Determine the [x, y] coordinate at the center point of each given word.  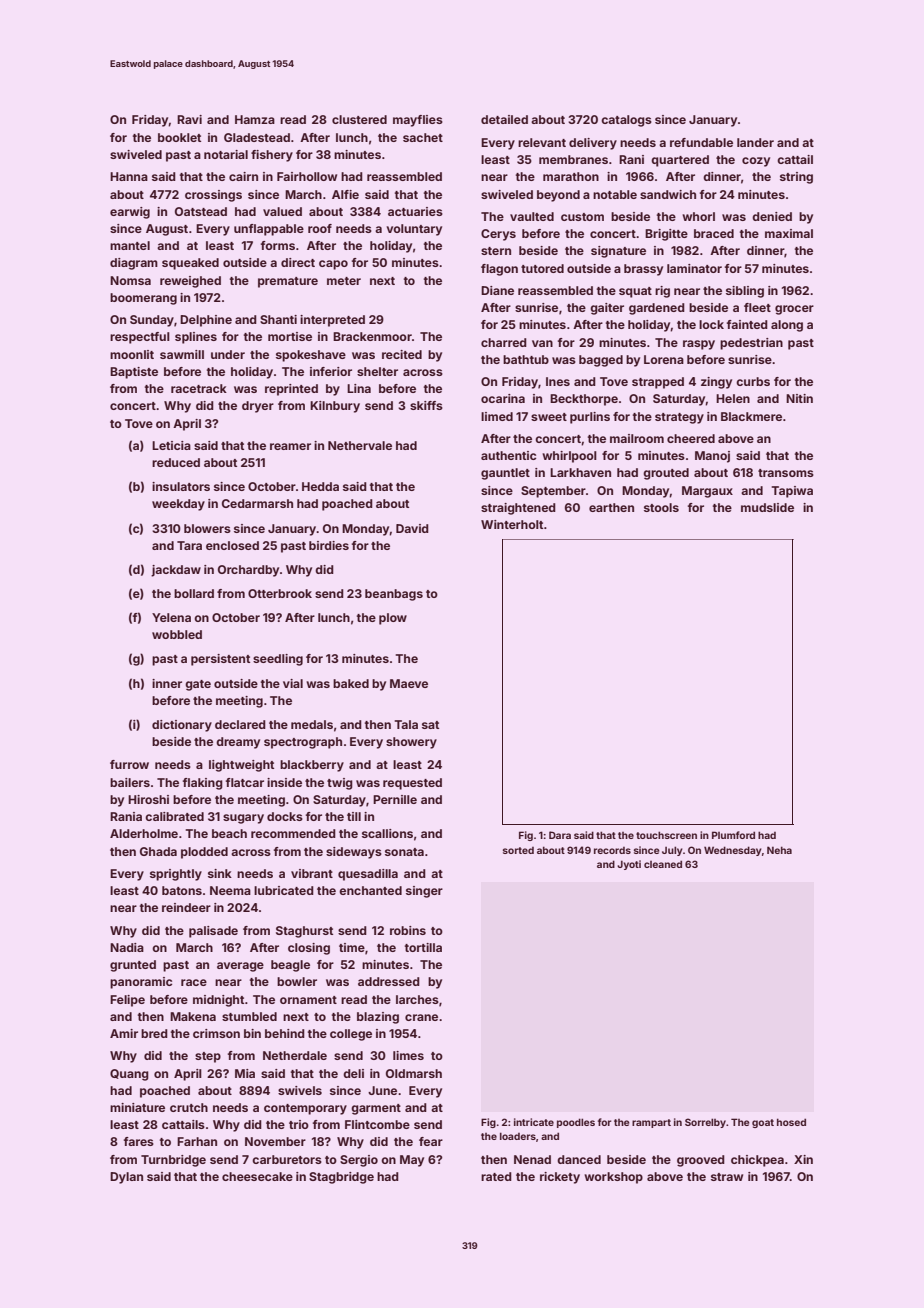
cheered [691, 438]
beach [229, 833]
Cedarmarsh [257, 503]
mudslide [767, 507]
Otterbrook [280, 593]
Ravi [189, 119]
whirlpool [569, 457]
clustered [359, 119]
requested [412, 784]
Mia [245, 1073]
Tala [406, 724]
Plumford [733, 835]
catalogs [626, 121]
